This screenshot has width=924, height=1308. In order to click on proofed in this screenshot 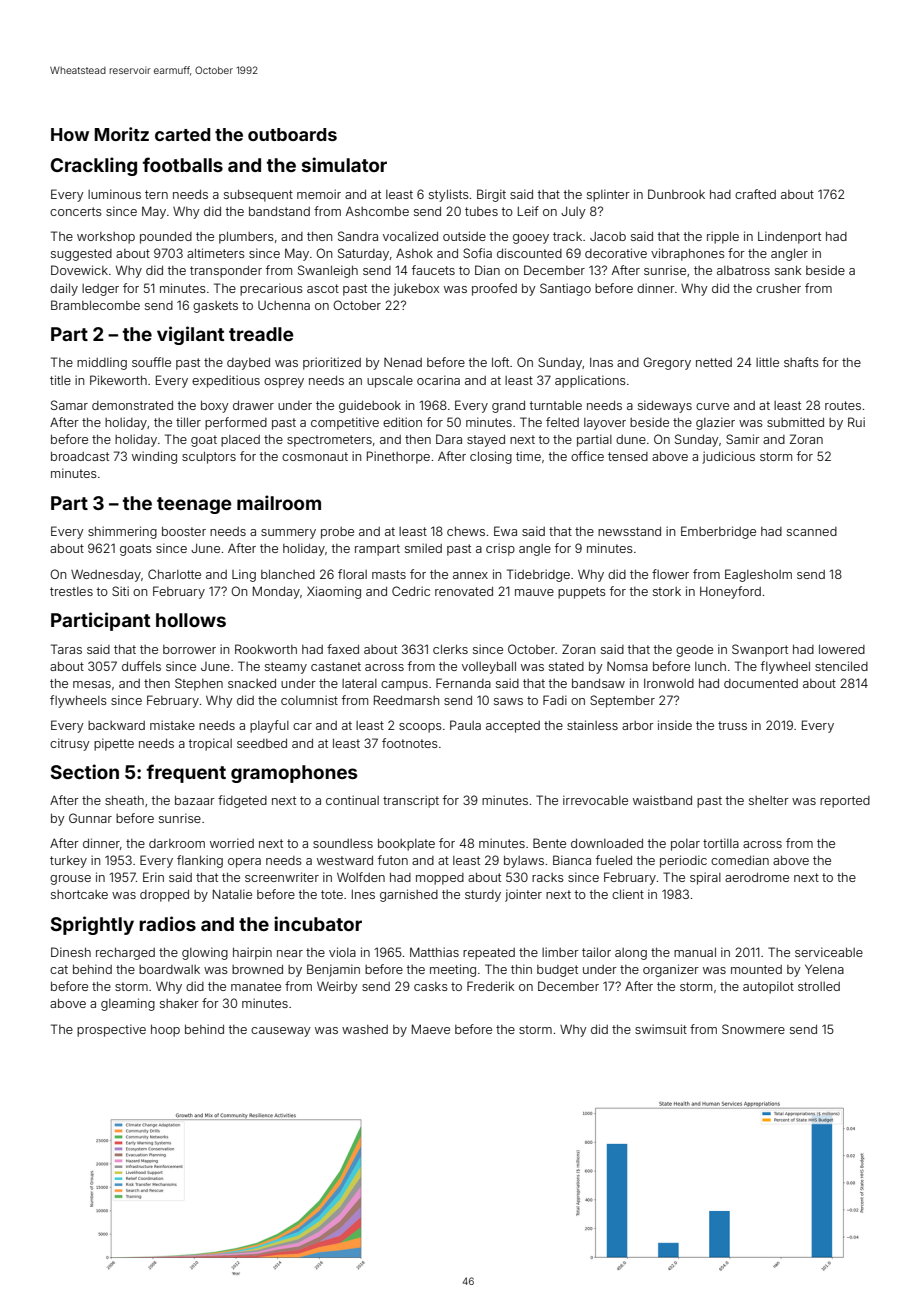, I will do `click(494, 289)`.
